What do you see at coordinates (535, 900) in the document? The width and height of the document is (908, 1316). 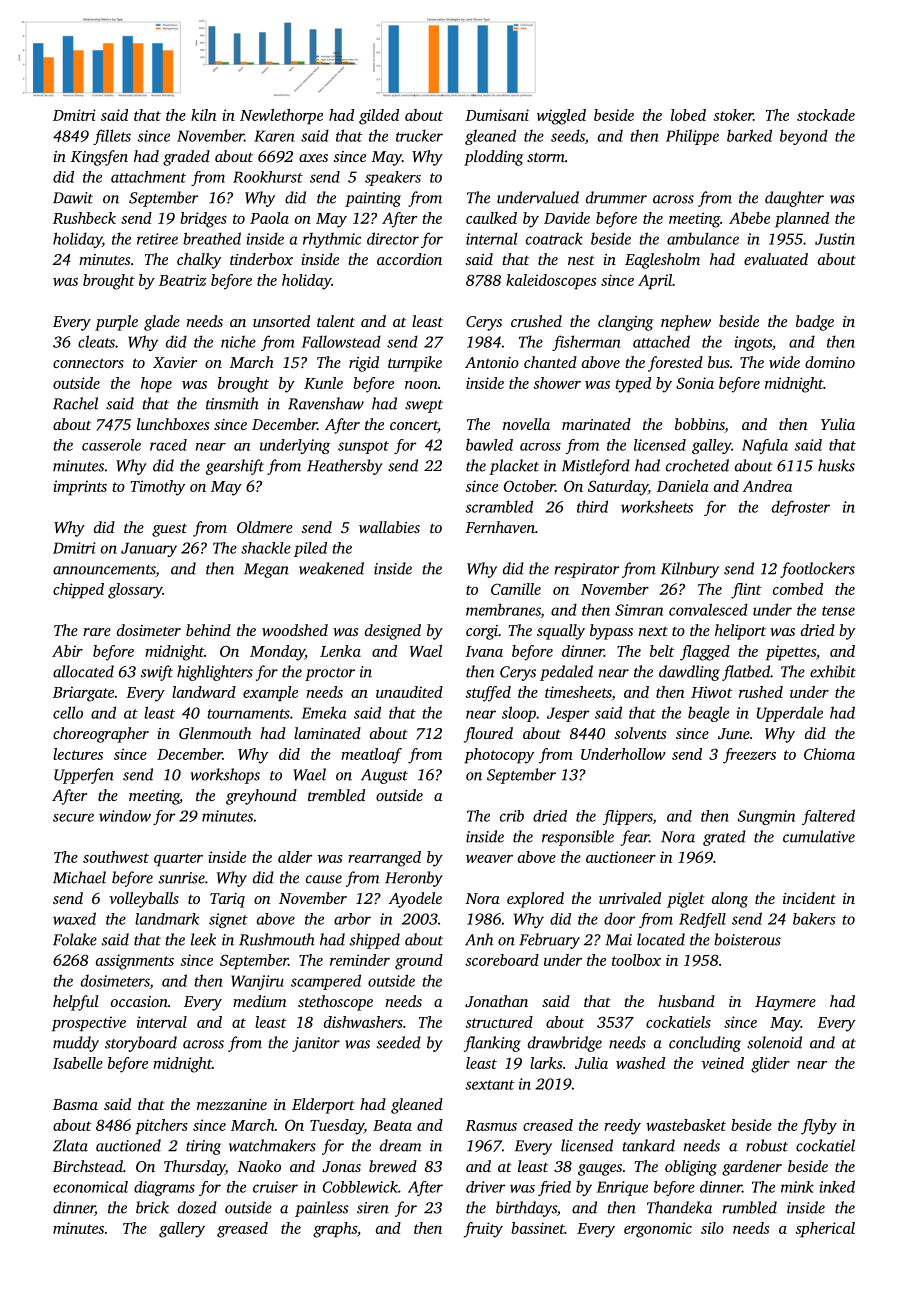 I see `explored` at bounding box center [535, 900].
